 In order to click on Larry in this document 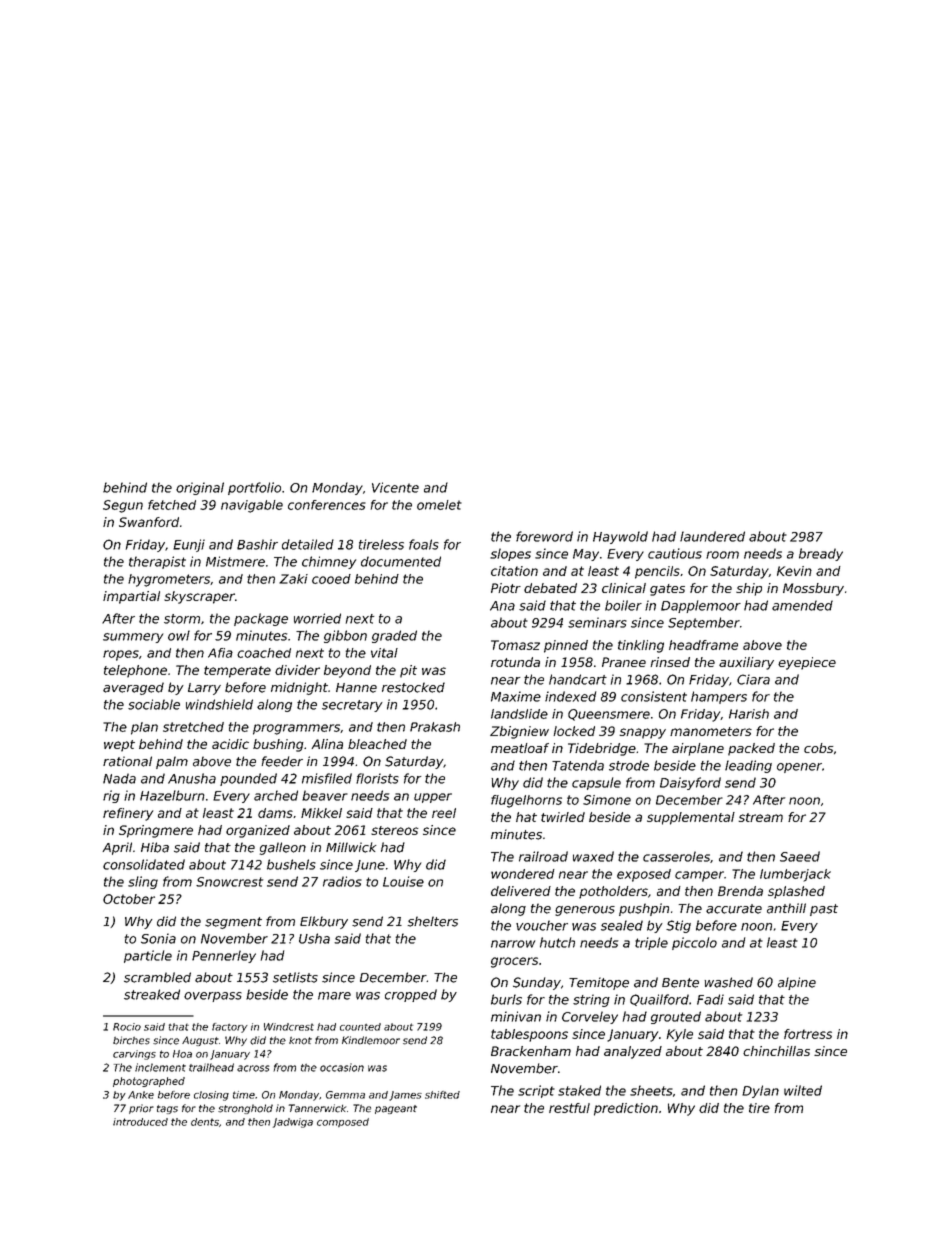, I will do `click(204, 689)`.
